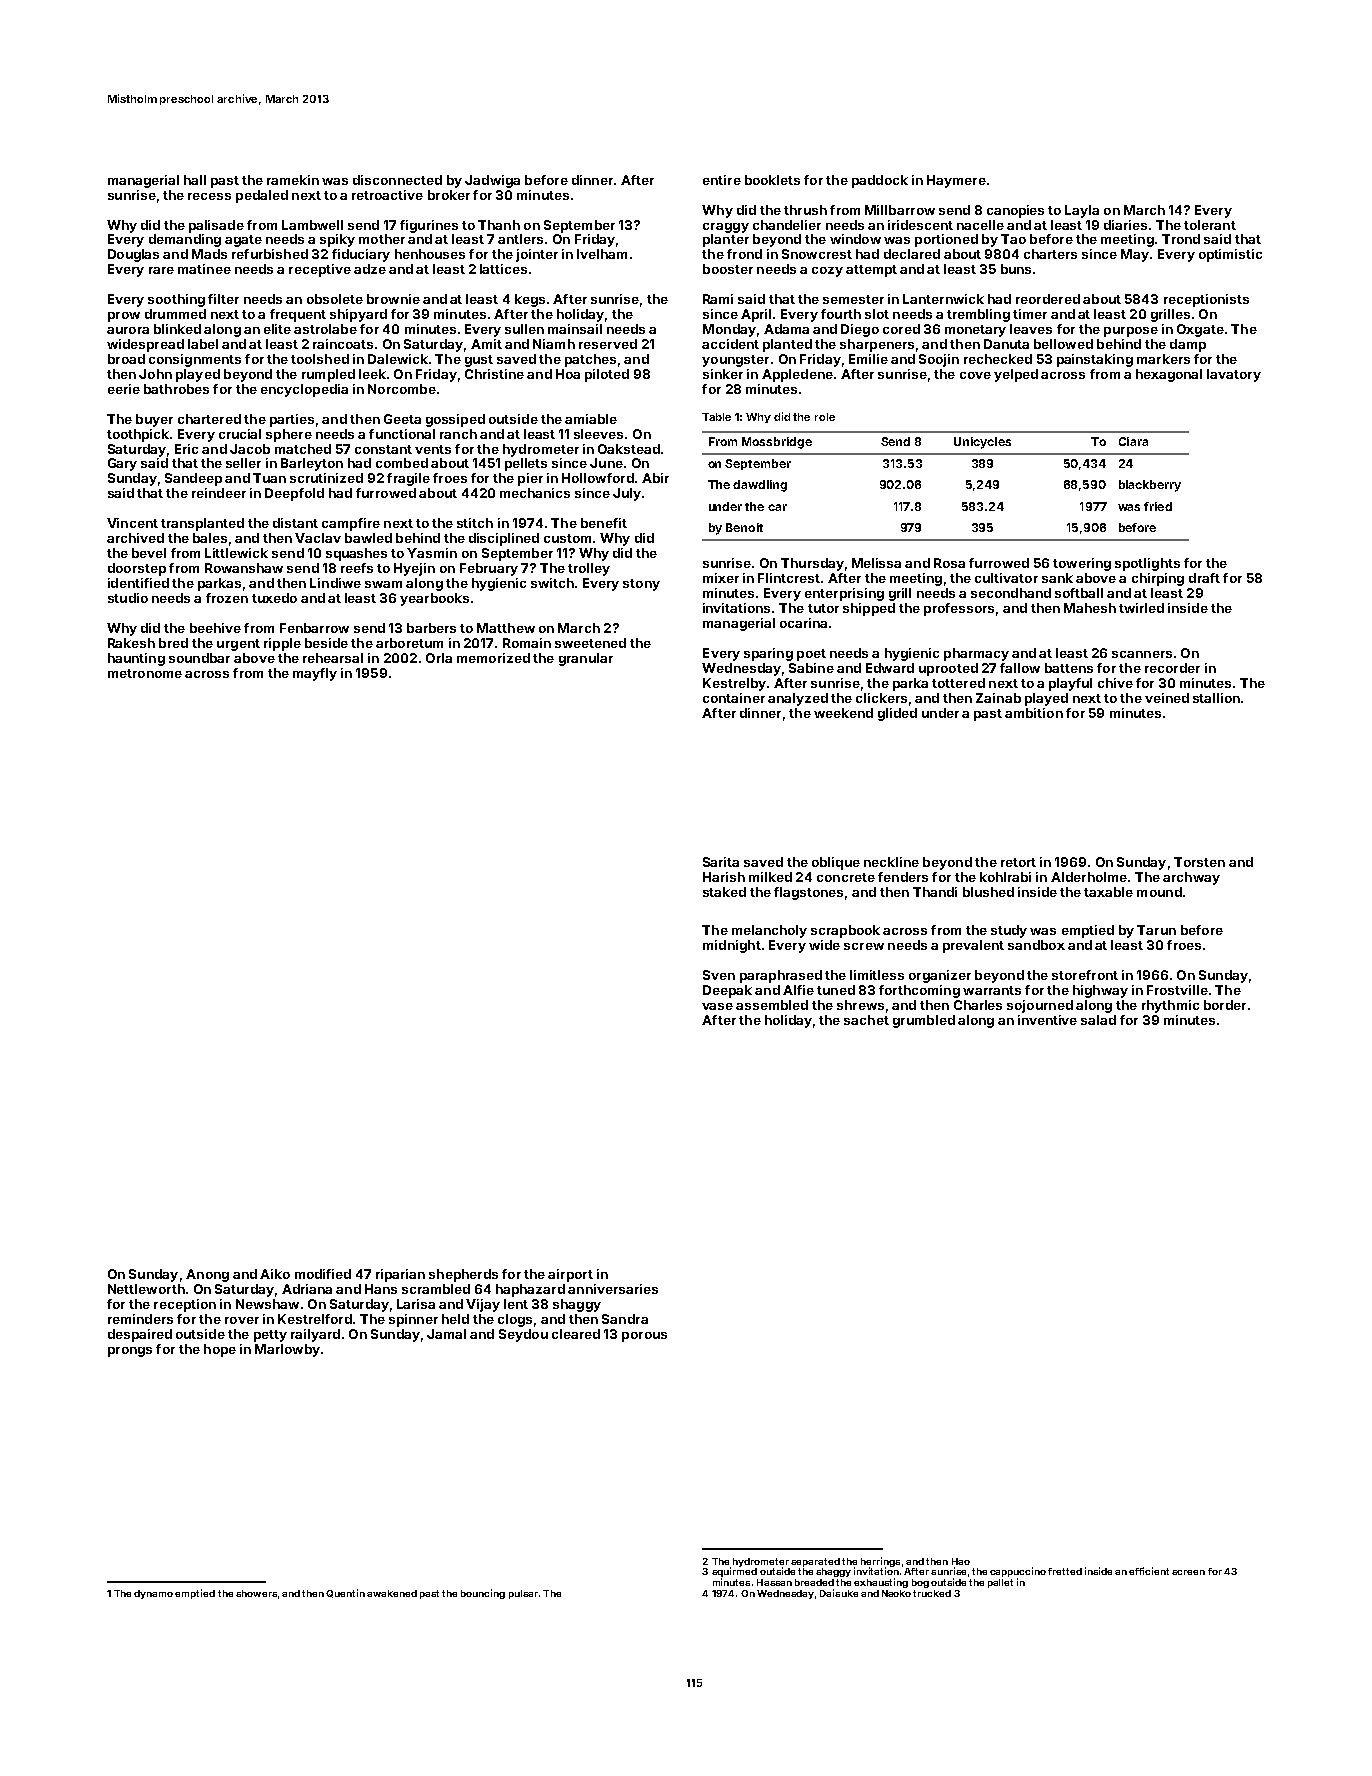 The height and width of the screenshot is (1776, 1372). Describe the element at coordinates (956, 181) in the screenshot. I see `Haymere` at that location.
